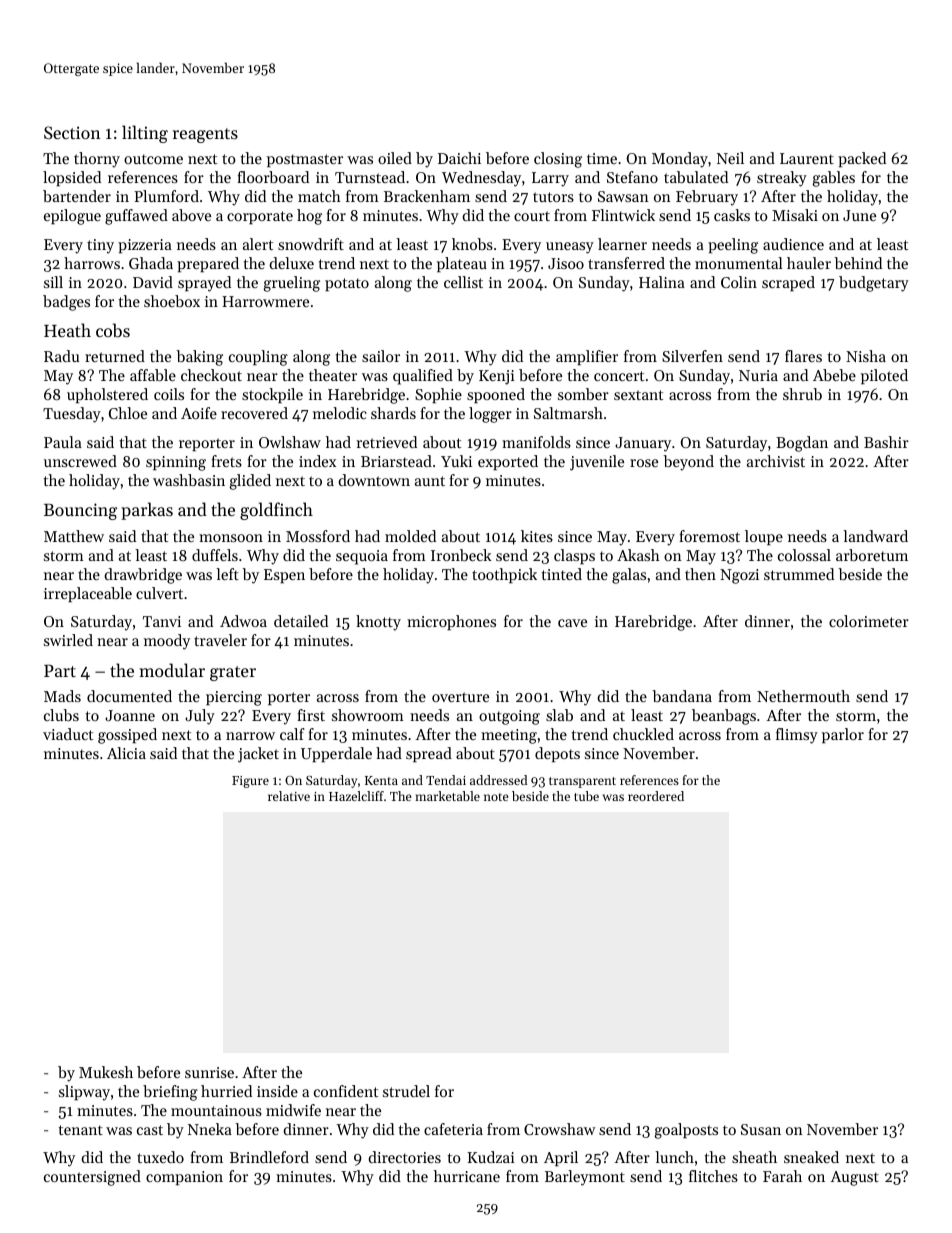 Image resolution: width=952 pixels, height=1233 pixels. What do you see at coordinates (167, 642) in the document?
I see `moody` at bounding box center [167, 642].
